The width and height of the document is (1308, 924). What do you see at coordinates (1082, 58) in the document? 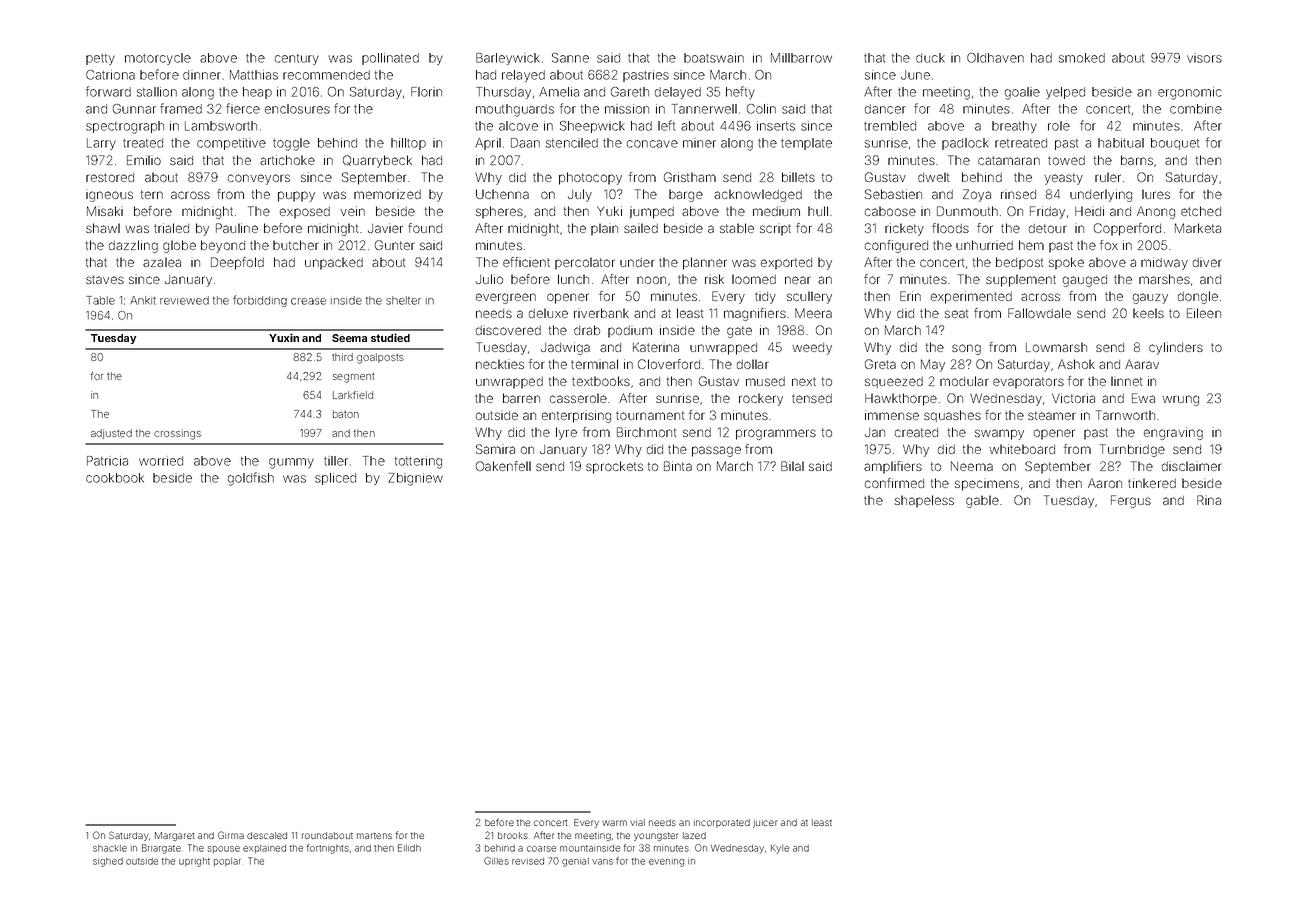
I see `smoked` at bounding box center [1082, 58].
